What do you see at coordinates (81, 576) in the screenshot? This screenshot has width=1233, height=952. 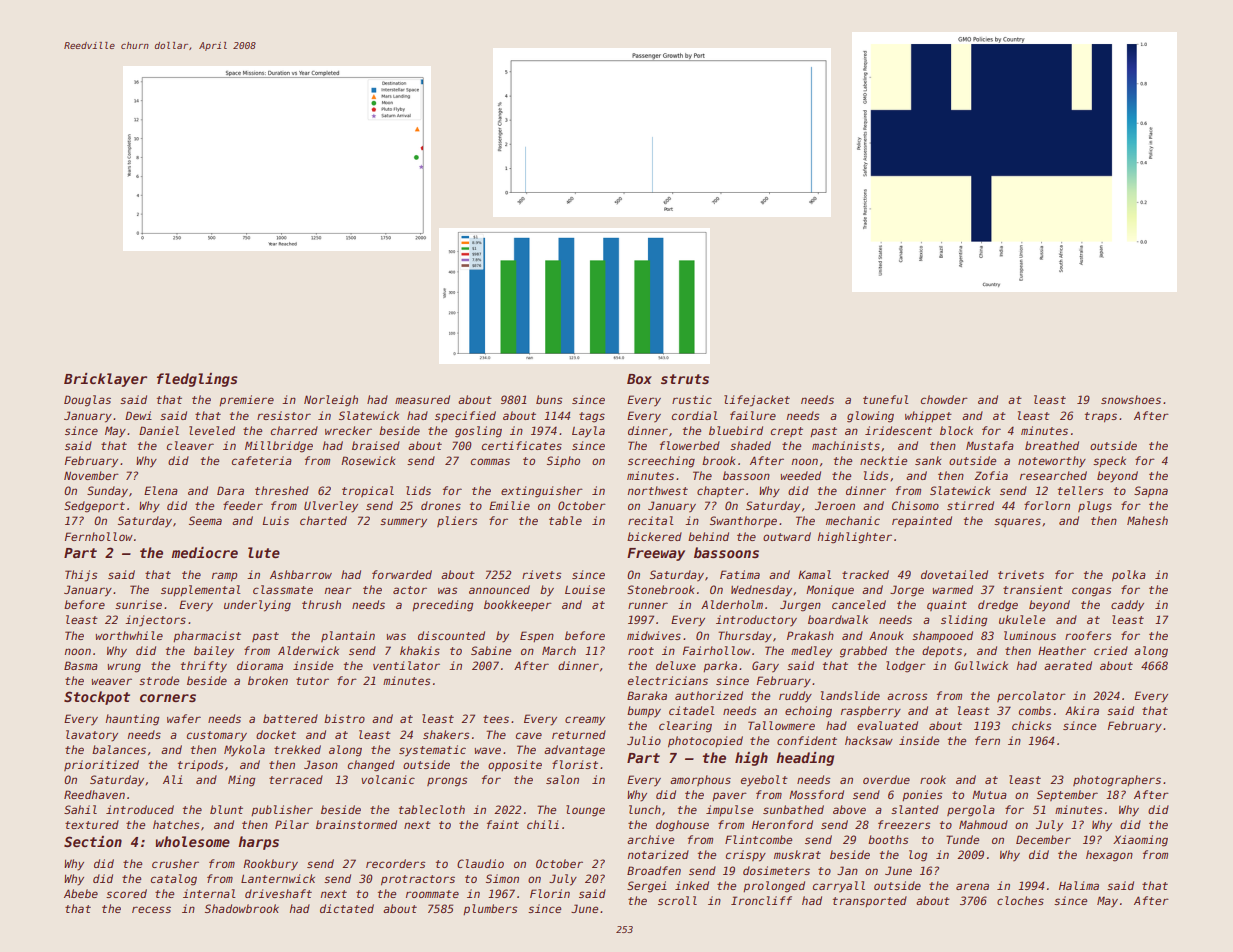 I see `Thijs` at bounding box center [81, 576].
